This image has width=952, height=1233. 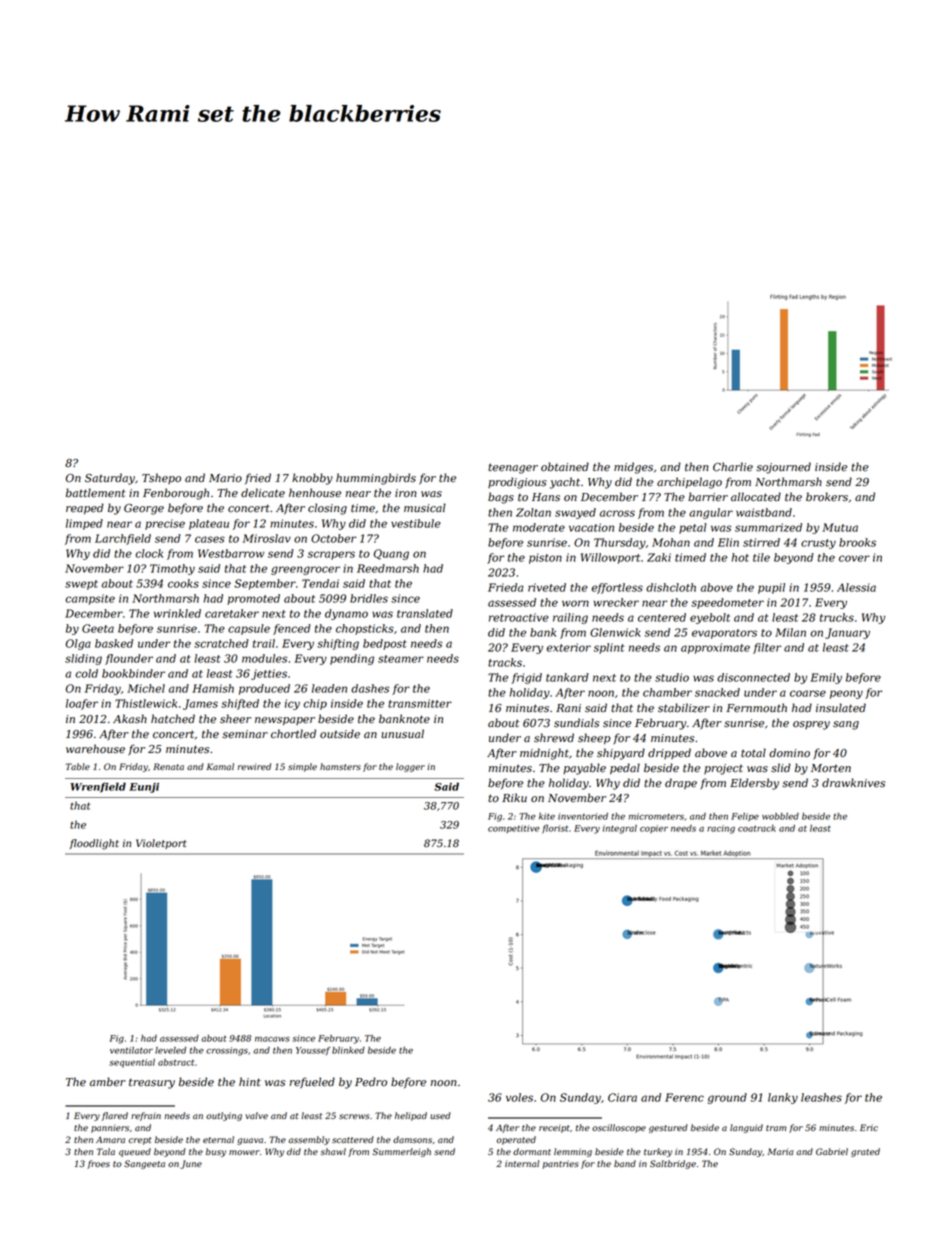 I want to click on coatrack, so click(x=757, y=828).
